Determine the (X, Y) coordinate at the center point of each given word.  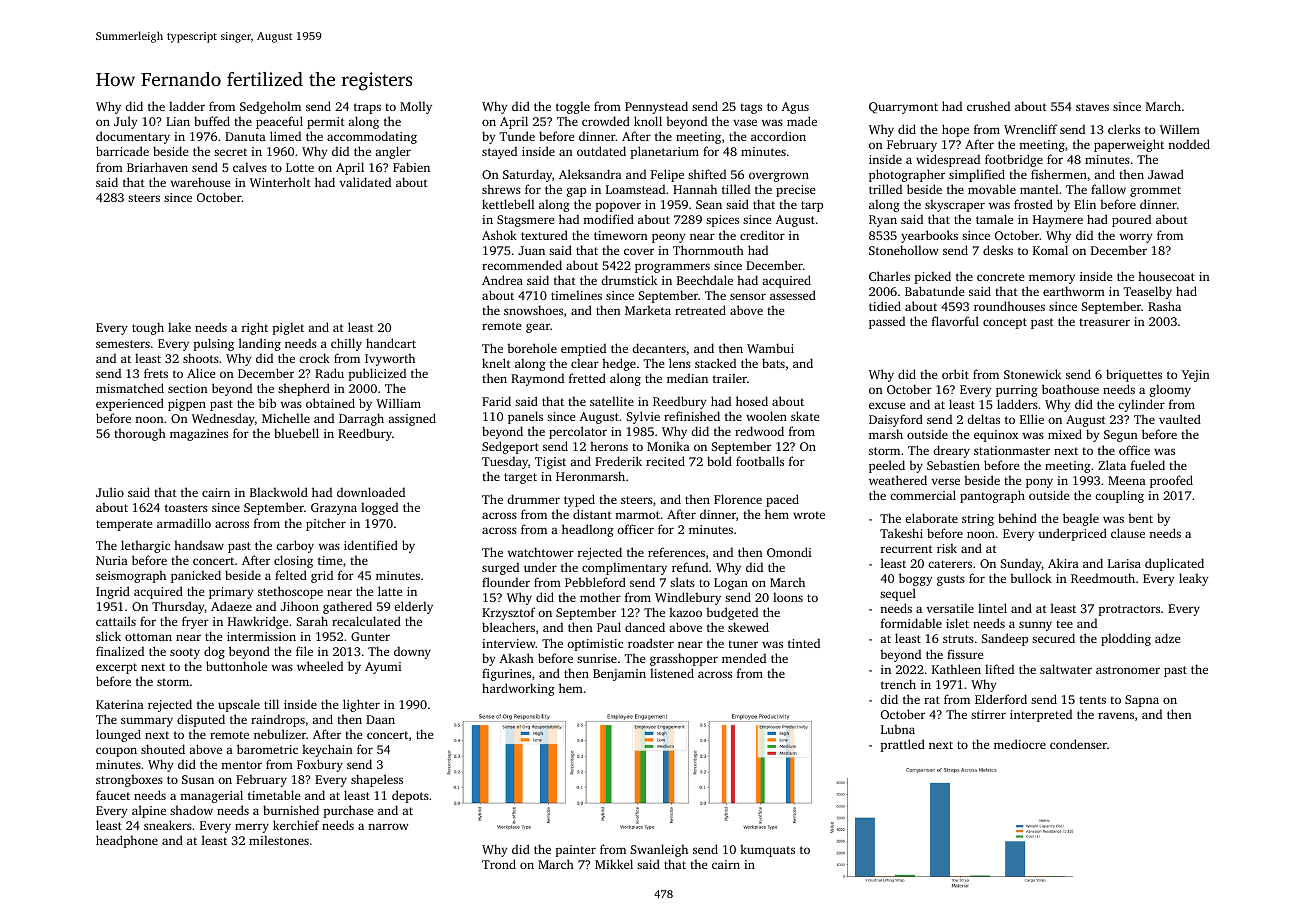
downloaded (371, 492)
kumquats (767, 850)
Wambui (770, 348)
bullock (1031, 578)
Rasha (1164, 306)
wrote (809, 515)
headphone (127, 841)
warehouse (200, 182)
